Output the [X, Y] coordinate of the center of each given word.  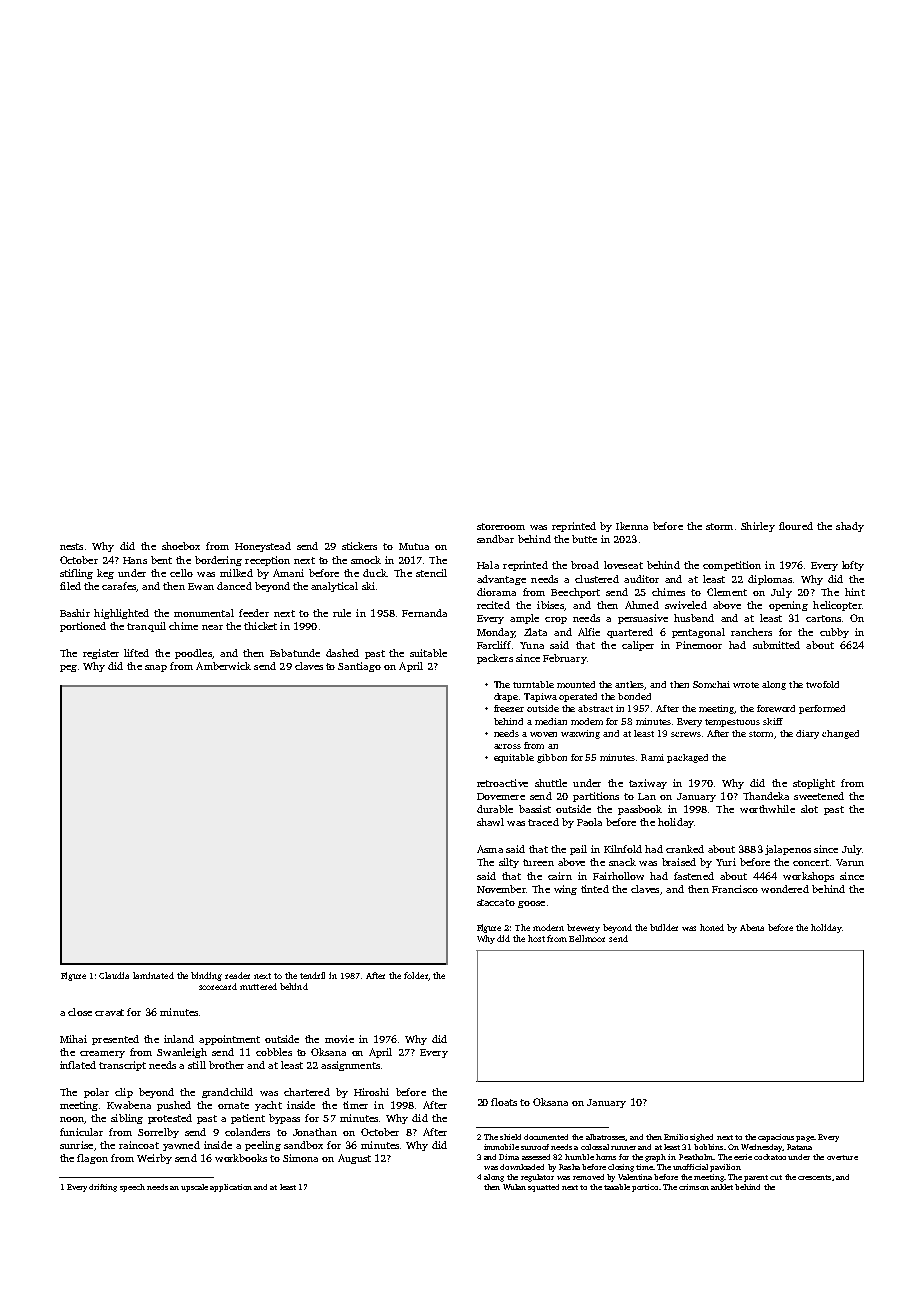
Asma [490, 849]
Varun [850, 862]
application [231, 1188]
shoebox [181, 546]
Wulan [514, 1187]
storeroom [501, 526]
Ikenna [632, 526]
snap [156, 668]
